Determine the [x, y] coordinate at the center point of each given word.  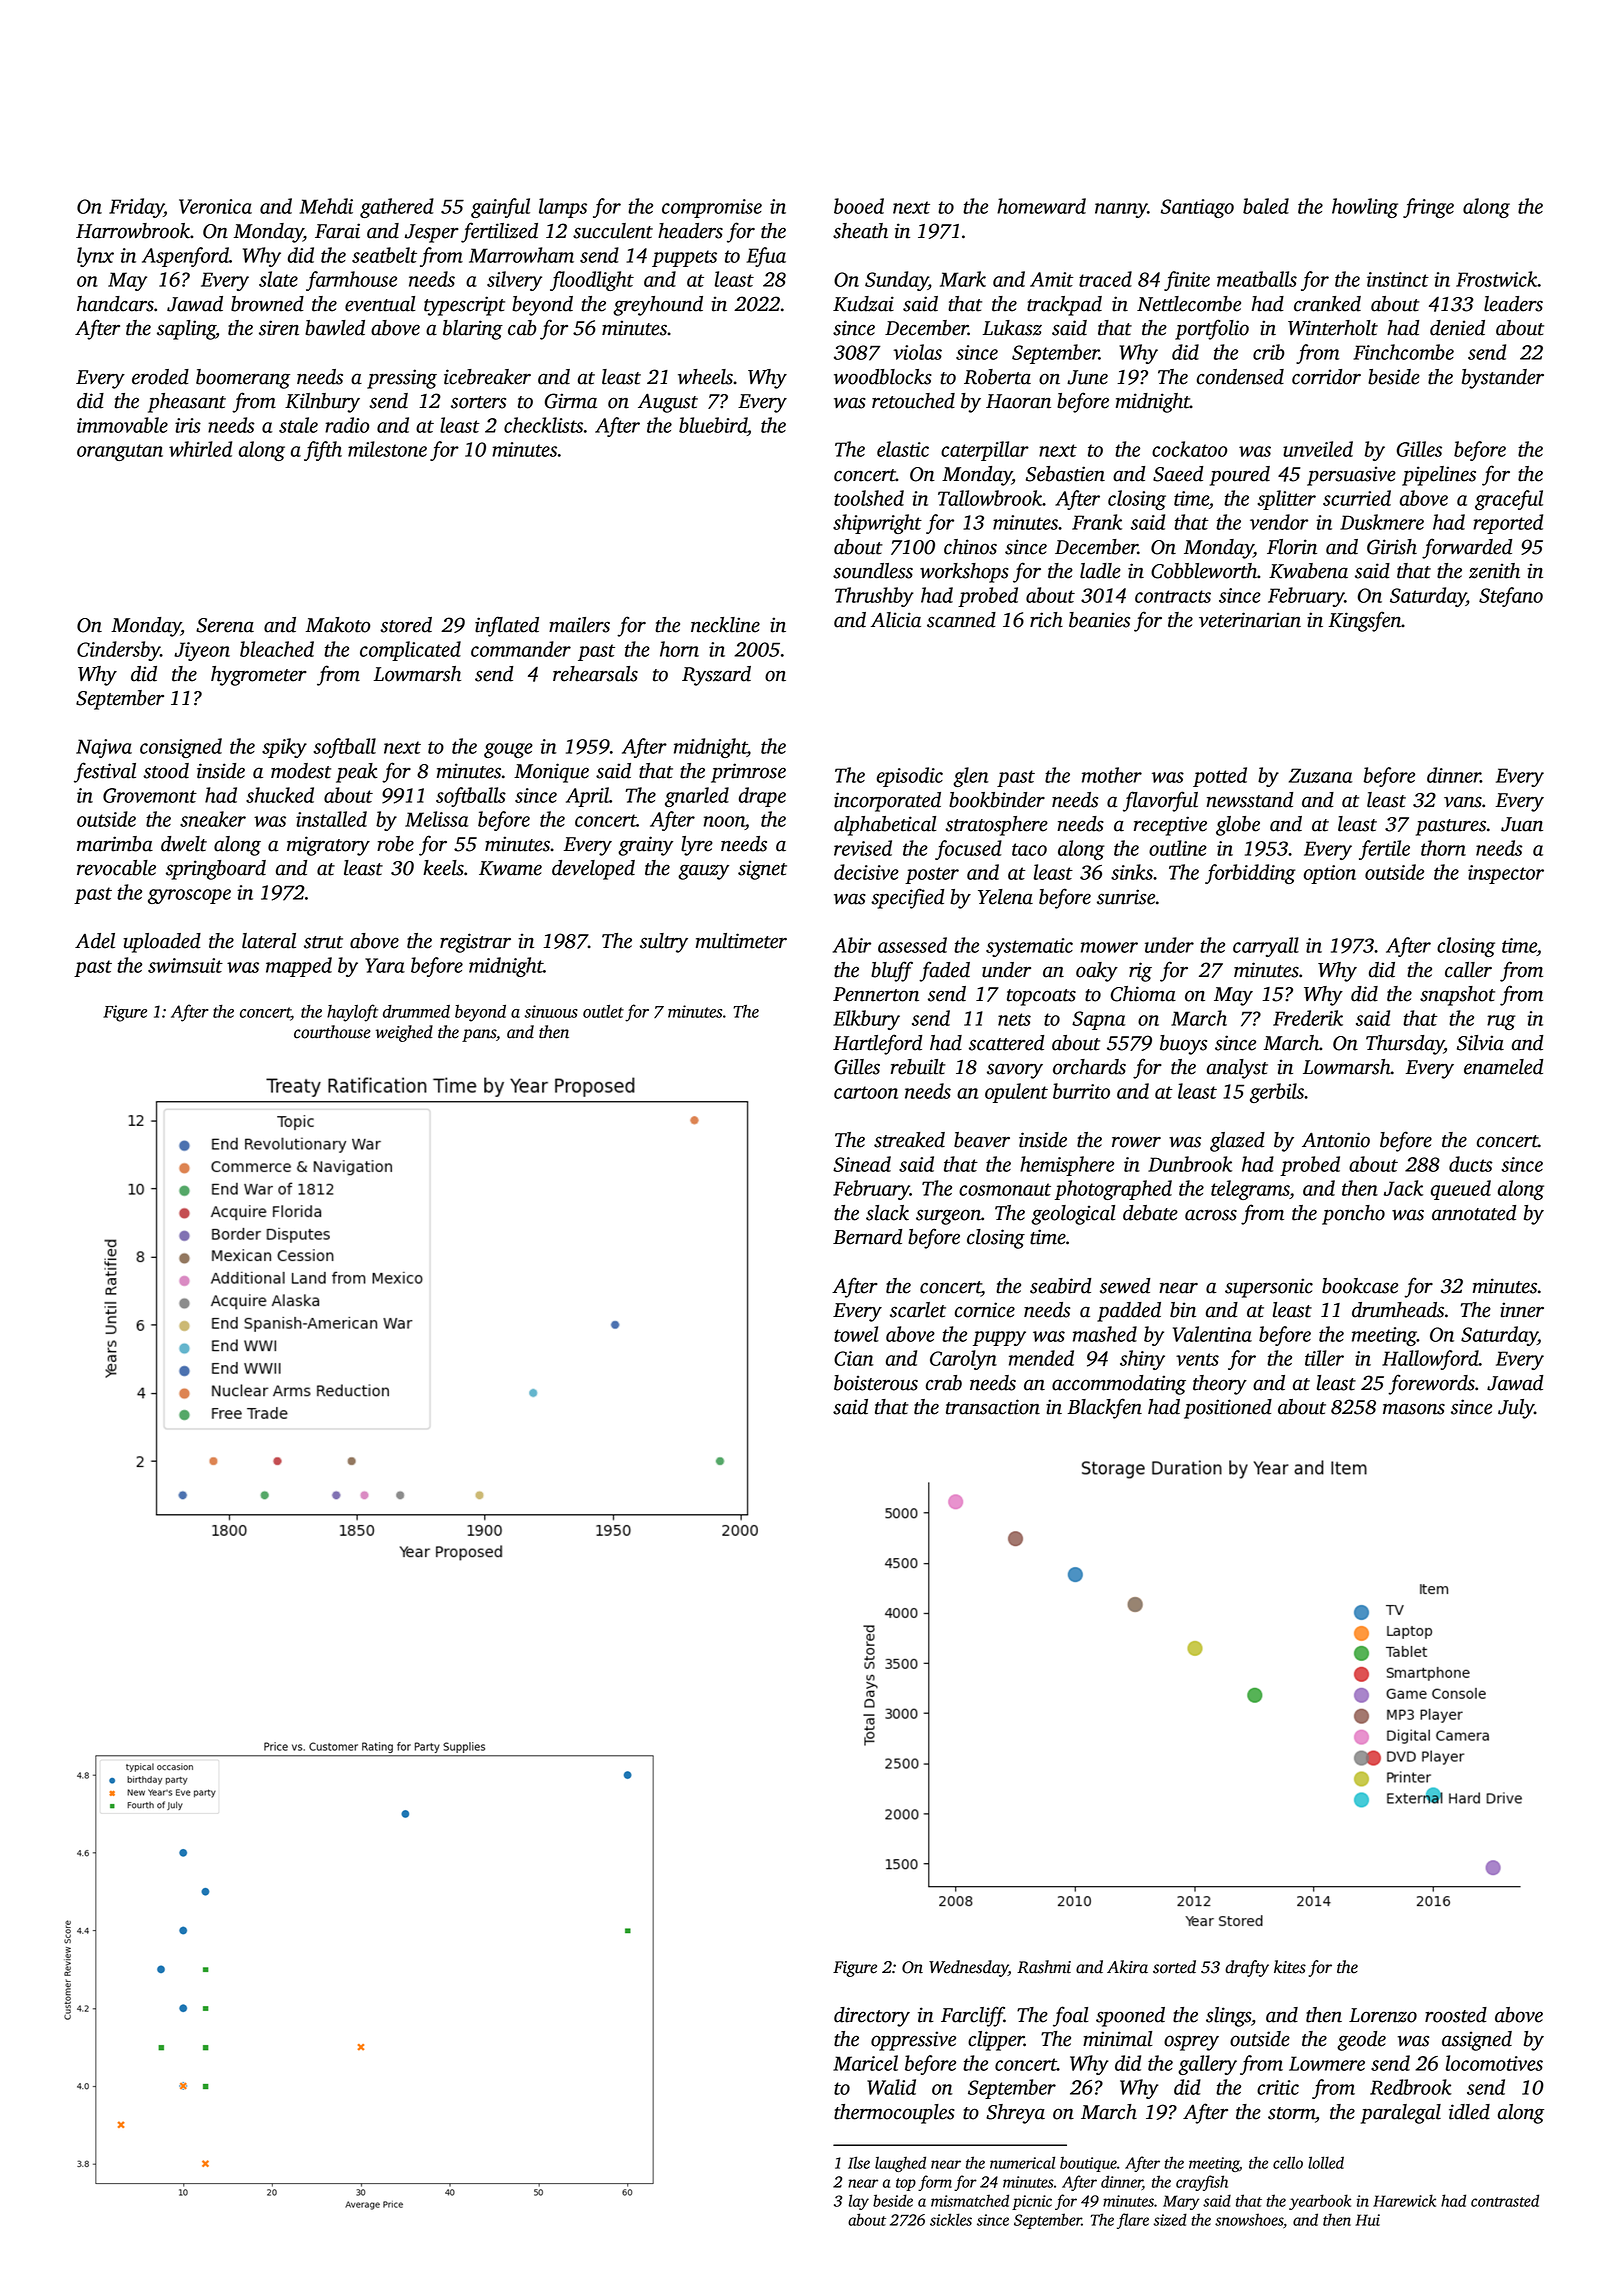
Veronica [215, 206]
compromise [712, 208]
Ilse [859, 2162]
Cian [854, 1358]
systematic [1029, 947]
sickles [951, 2219]
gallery [1207, 2065]
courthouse [332, 1032]
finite [1187, 281]
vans [1463, 802]
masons [1414, 1409]
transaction [993, 1407]
